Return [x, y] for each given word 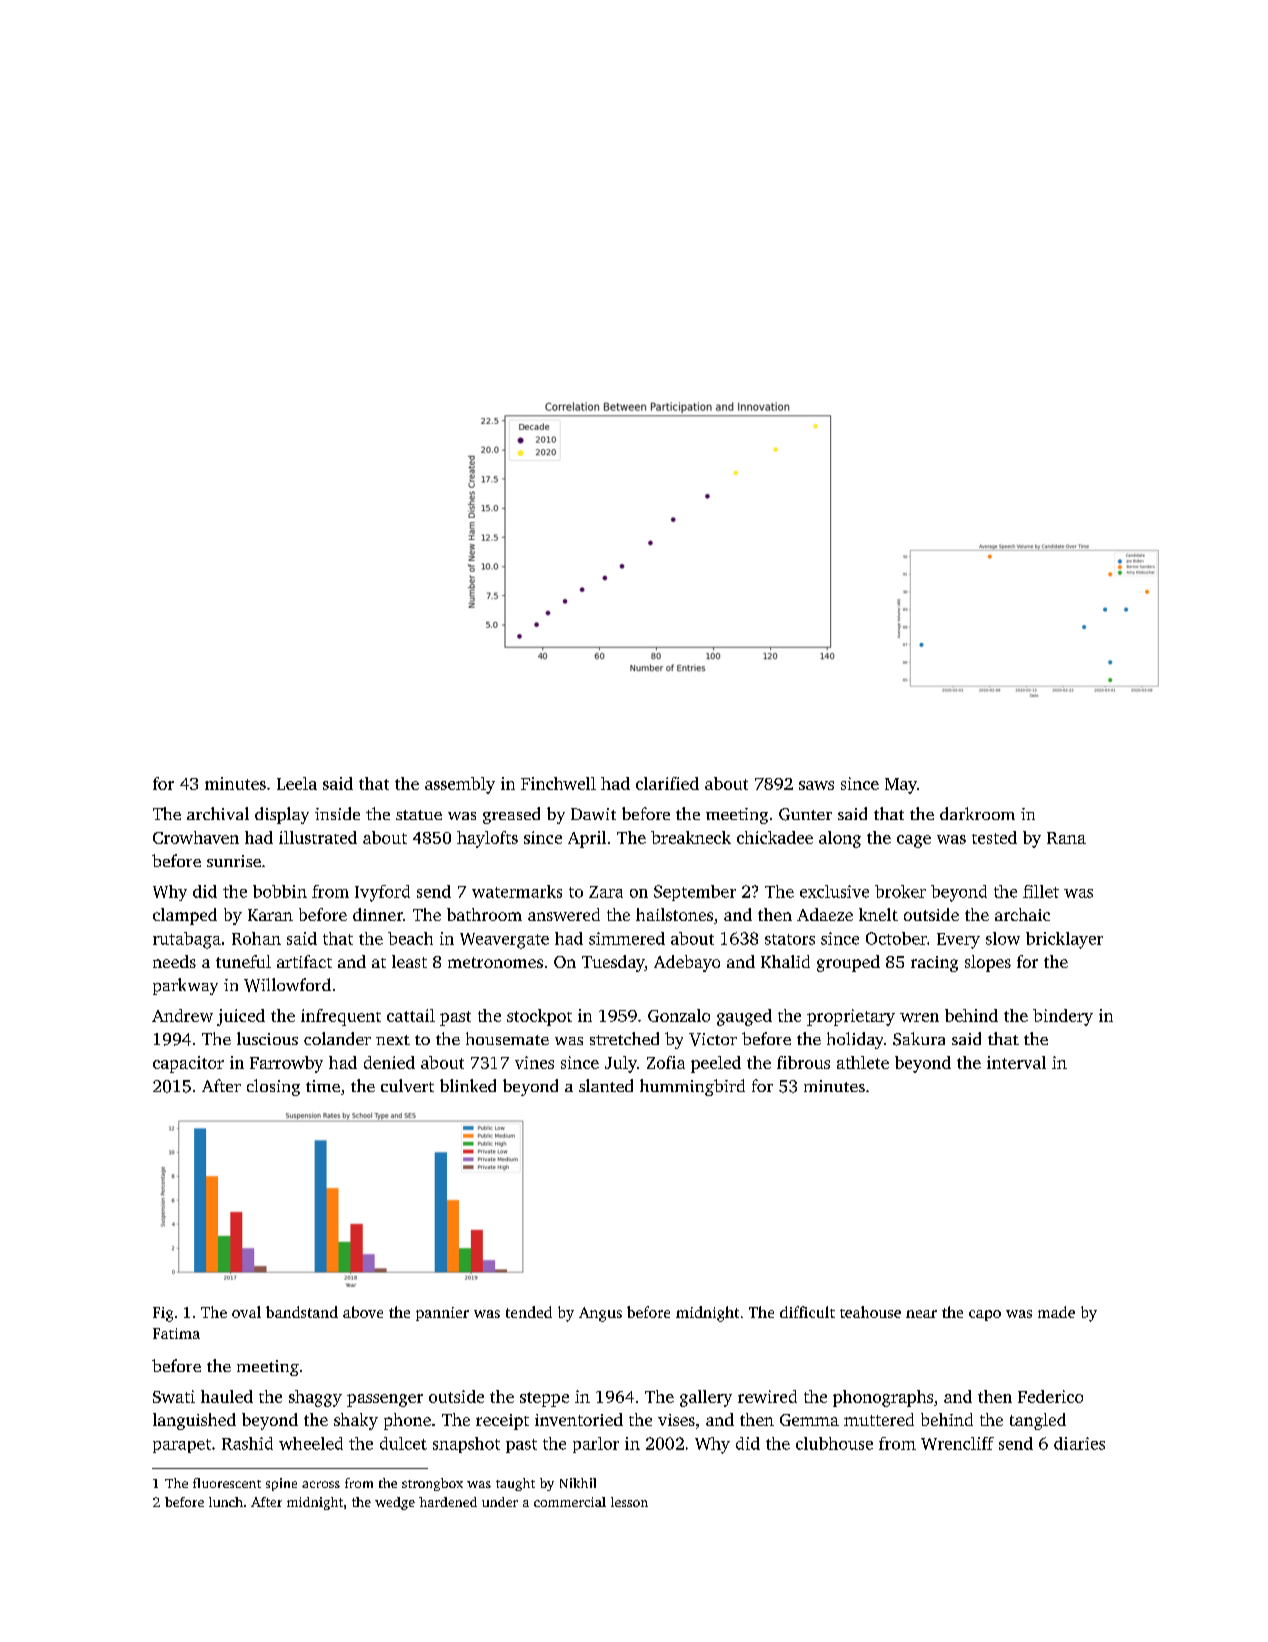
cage [914, 841]
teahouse [870, 1312]
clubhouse [834, 1443]
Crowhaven [196, 837]
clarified [667, 783]
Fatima [176, 1333]
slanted [606, 1085]
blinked [468, 1085]
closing [273, 1087]
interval [1016, 1062]
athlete [863, 1062]
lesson [629, 1502]
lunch [226, 1502]
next [393, 1040]
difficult [807, 1312]
